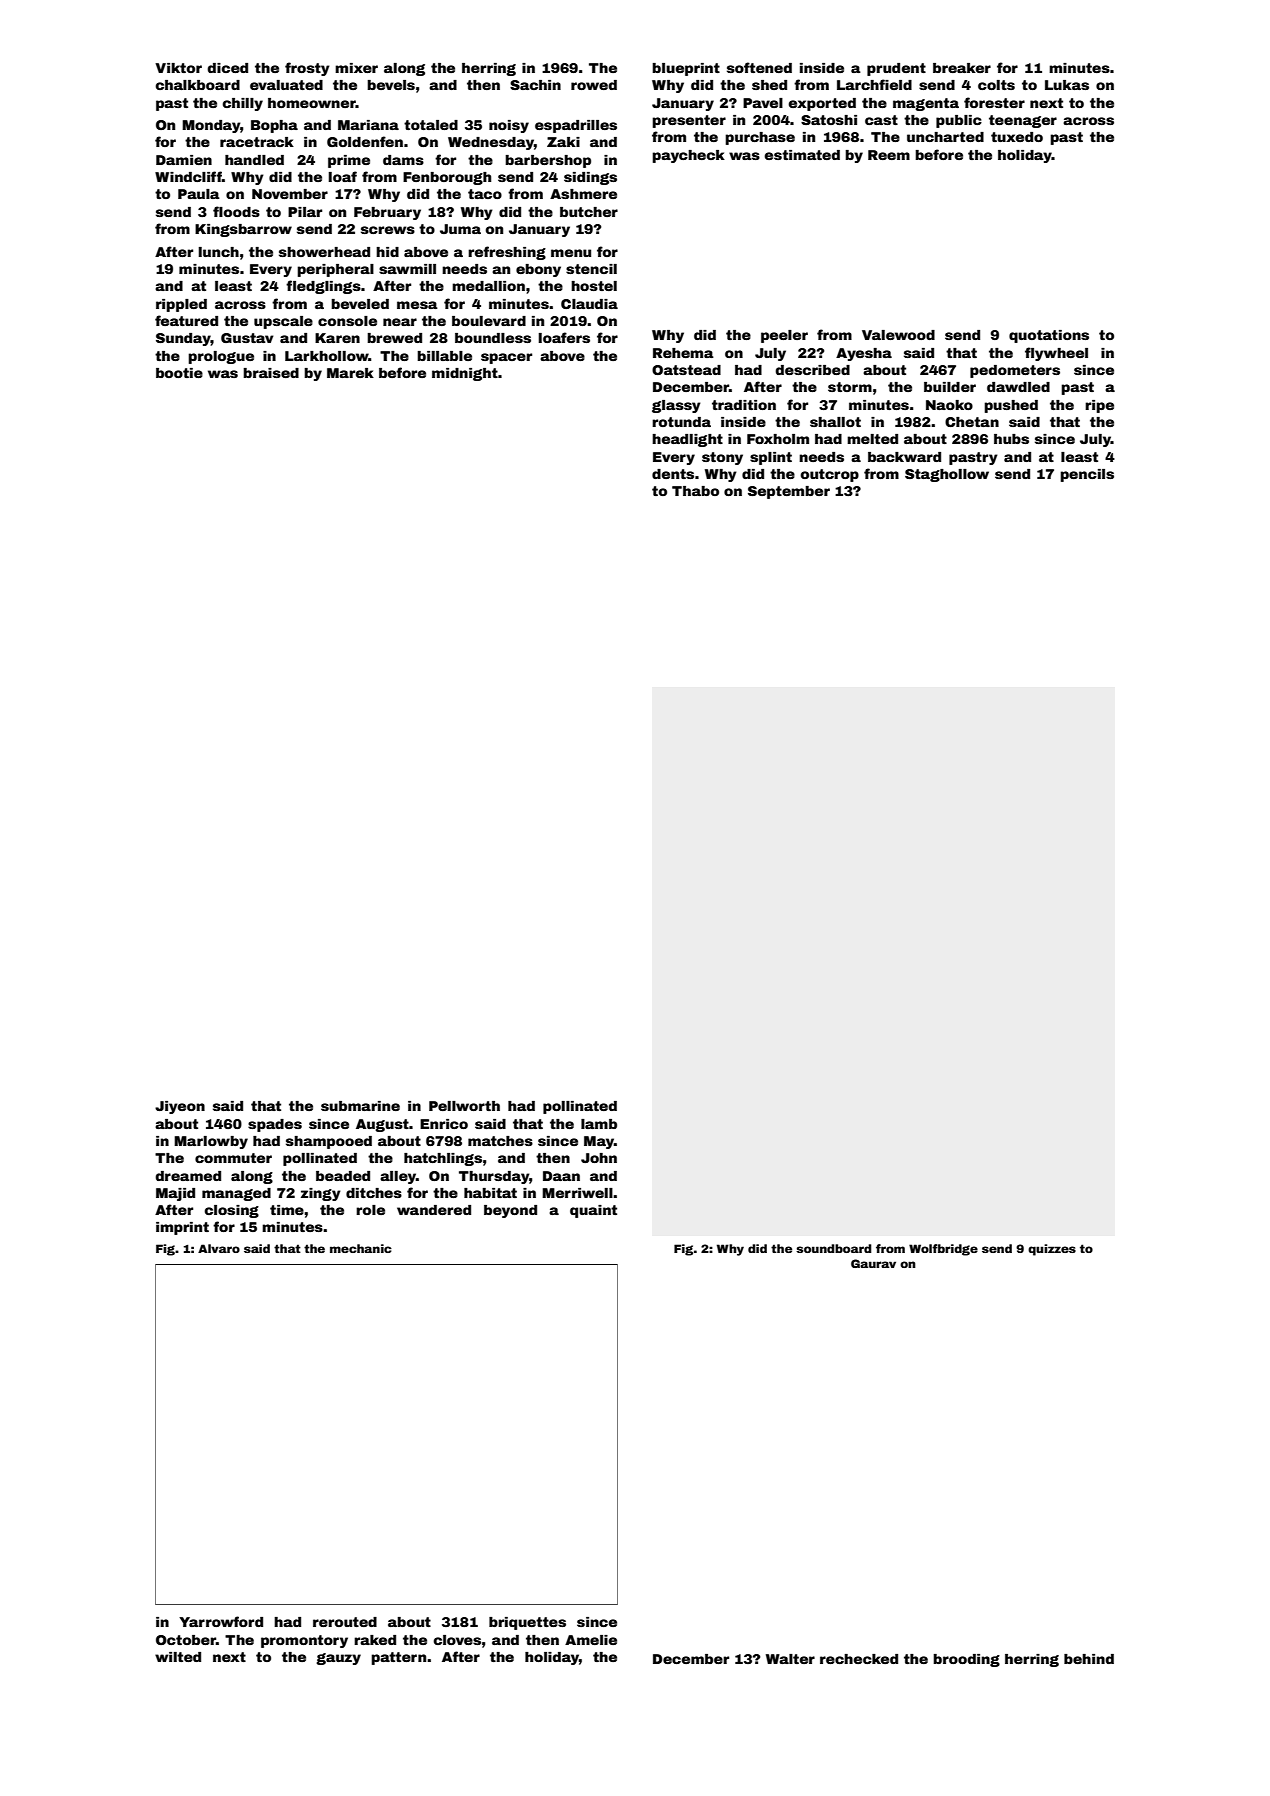 Image resolution: width=1270 pixels, height=1796 pixels. I want to click on Viktor, so click(178, 68).
